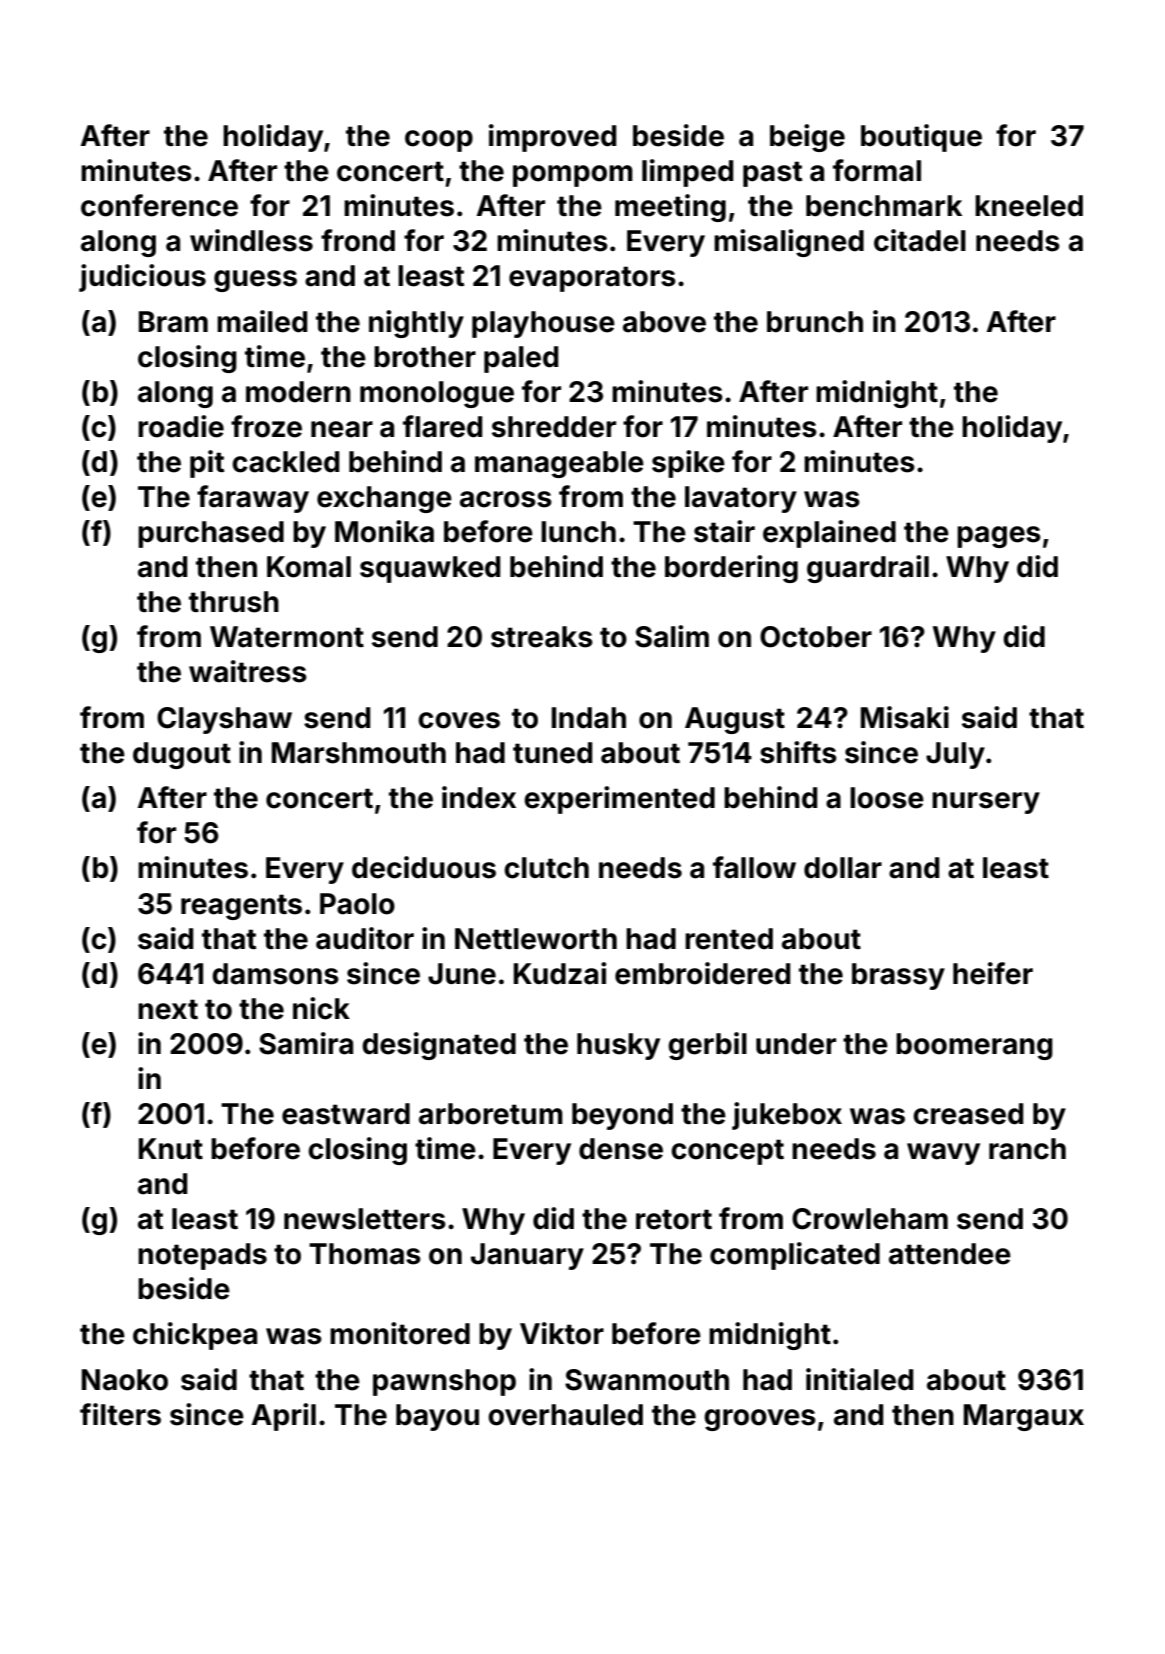  I want to click on limped, so click(688, 173).
